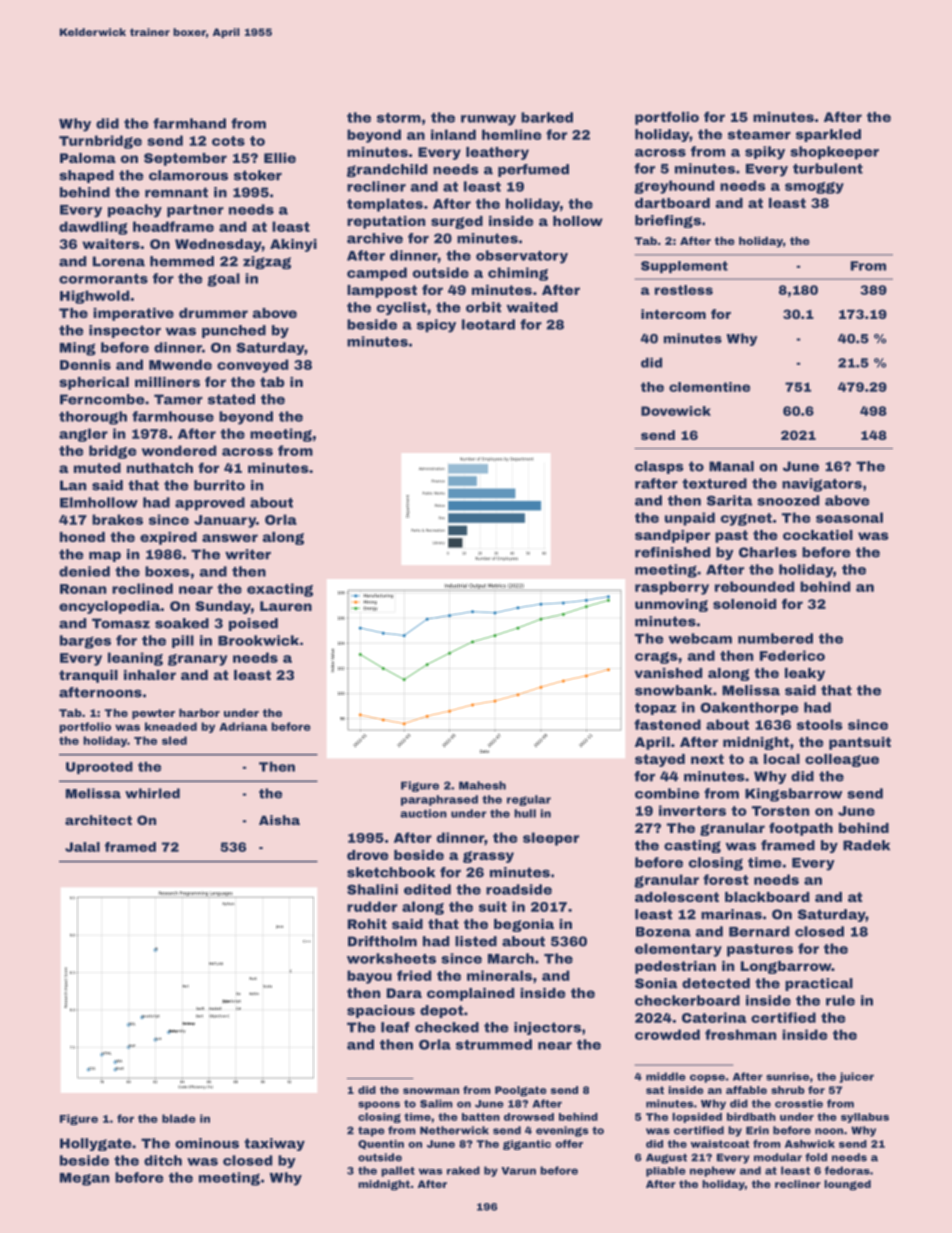 This document has width=952, height=1233. What do you see at coordinates (82, 537) in the document?
I see `honed` at bounding box center [82, 537].
